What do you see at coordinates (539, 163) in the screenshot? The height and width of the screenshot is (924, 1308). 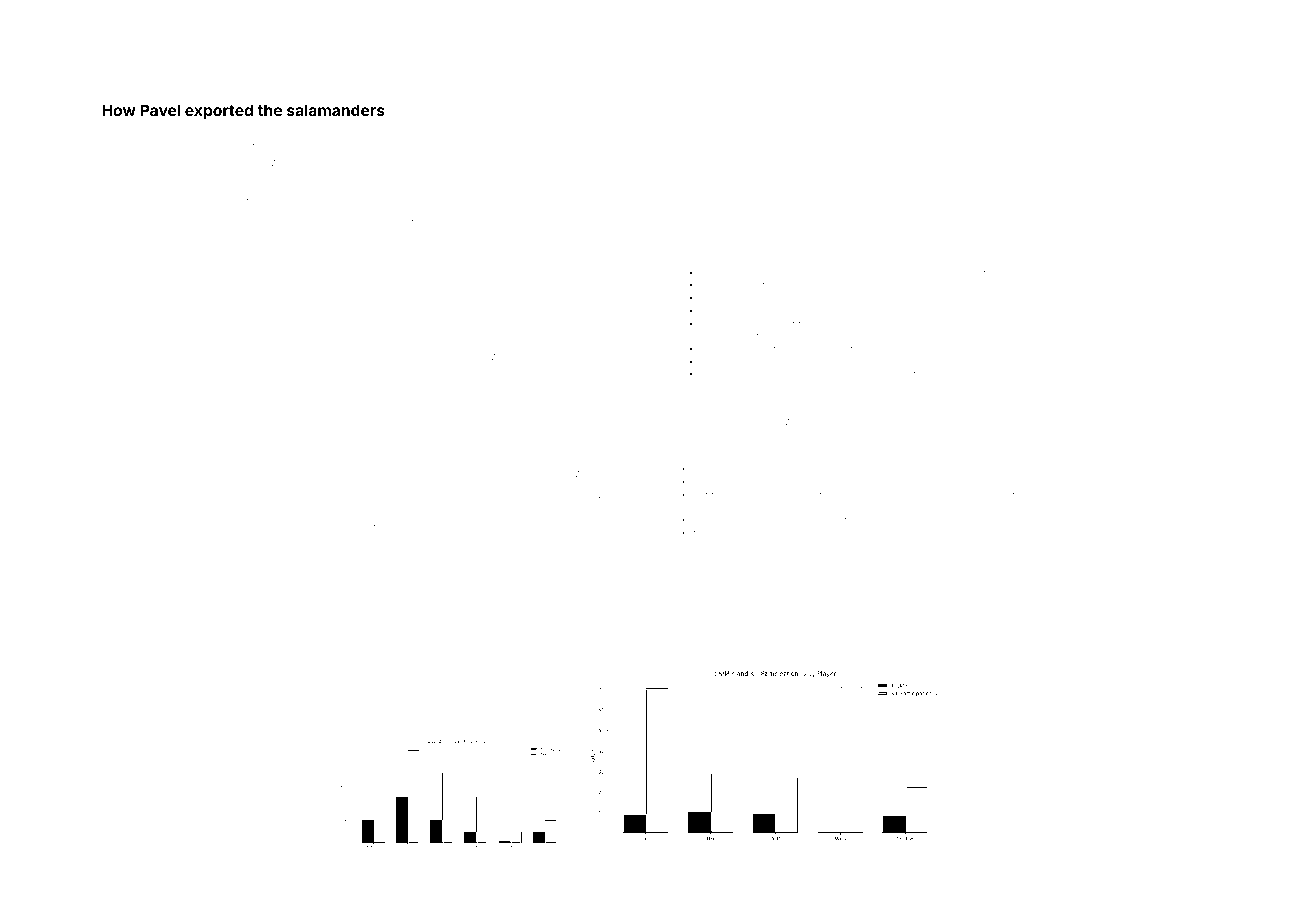 I see `resumes` at bounding box center [539, 163].
